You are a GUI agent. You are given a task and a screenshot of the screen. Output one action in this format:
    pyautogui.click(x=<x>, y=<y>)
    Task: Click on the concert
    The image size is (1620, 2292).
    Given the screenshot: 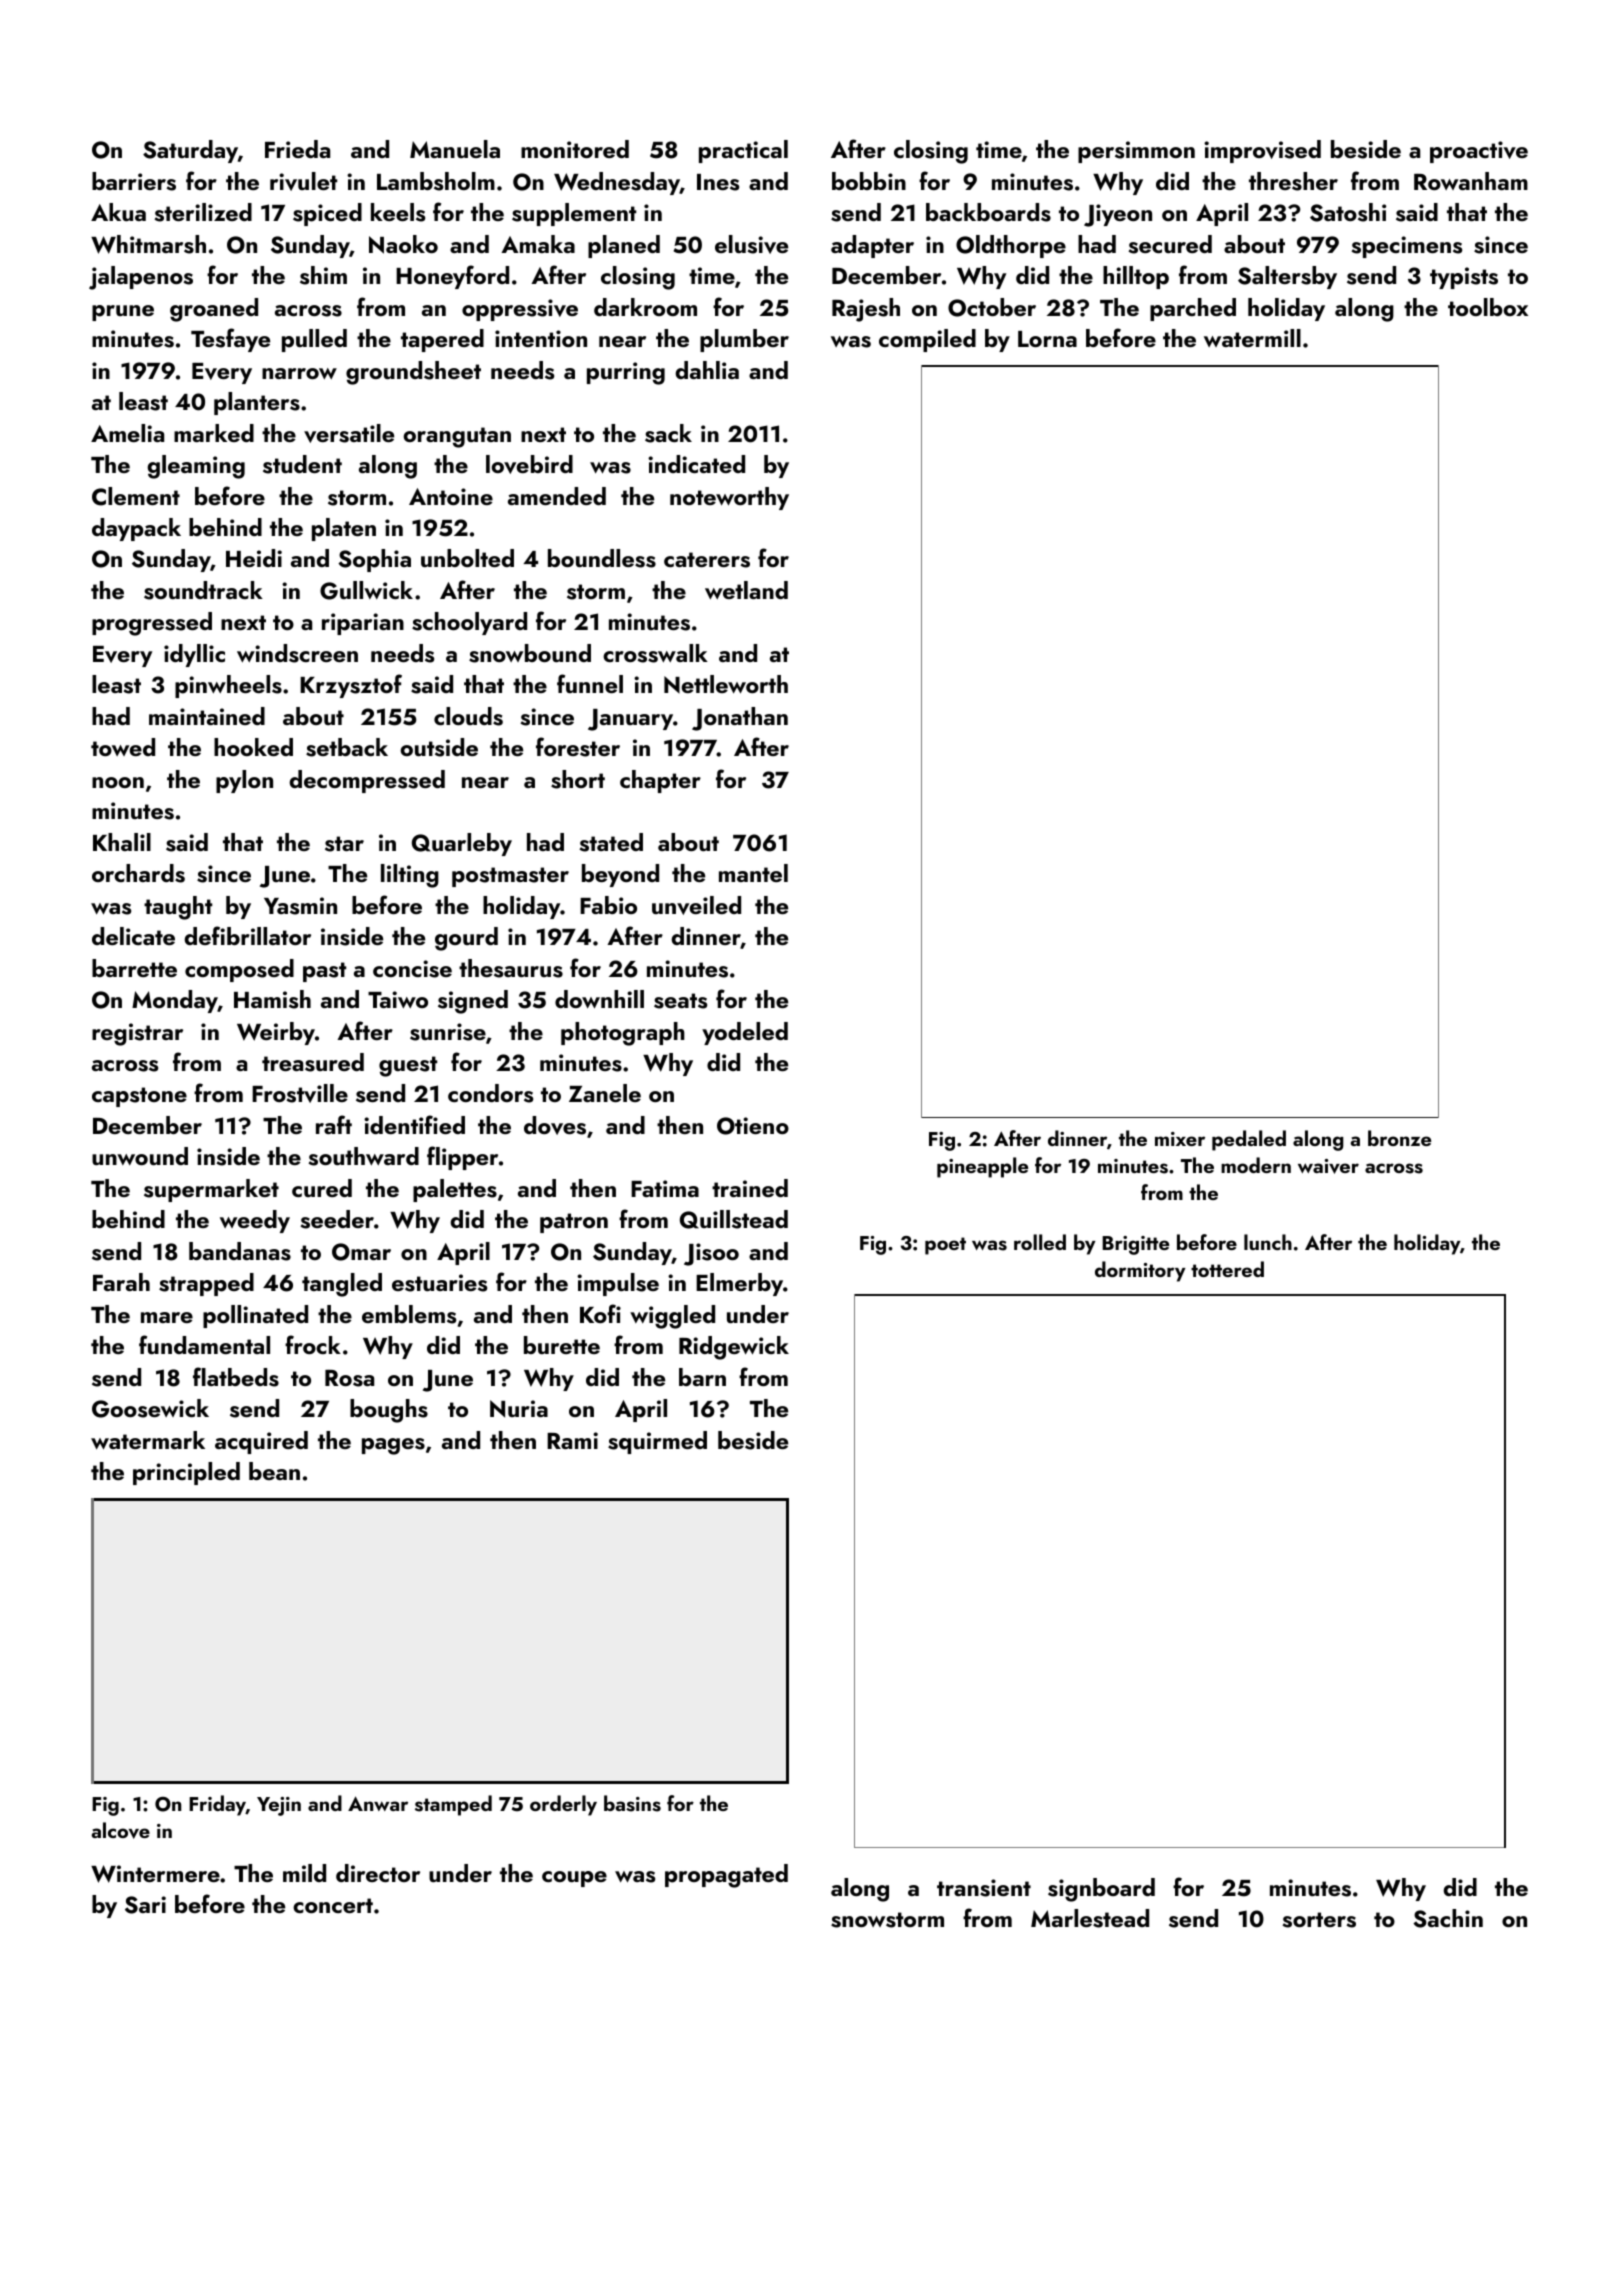 What is the action you would take?
    pyautogui.click(x=333, y=1905)
